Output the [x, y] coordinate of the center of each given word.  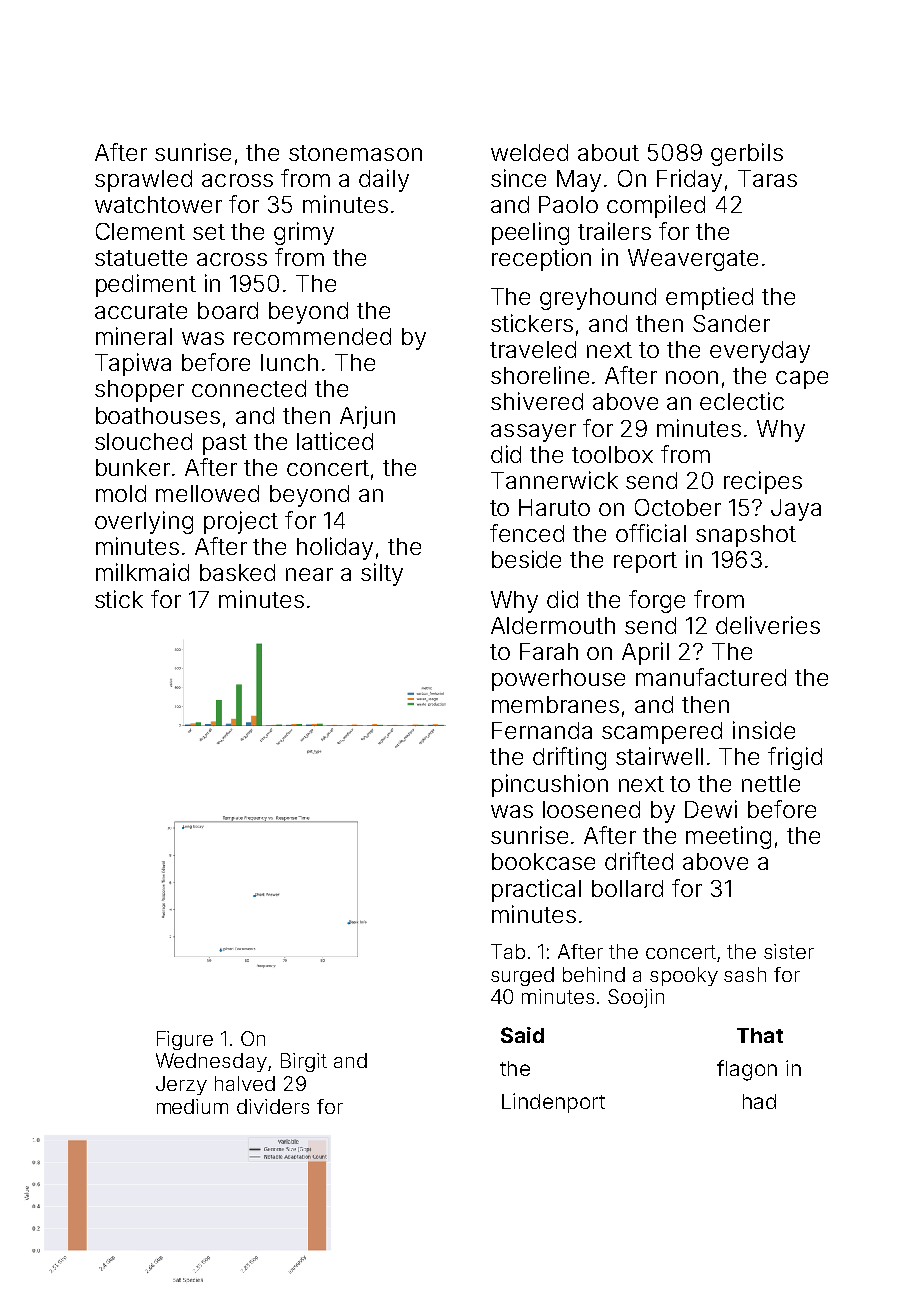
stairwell [659, 756]
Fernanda [542, 730]
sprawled [143, 181]
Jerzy [181, 1085]
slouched [143, 441]
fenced [527, 533]
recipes [763, 482]
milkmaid [142, 572]
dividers [273, 1106]
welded [529, 152]
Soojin [636, 998]
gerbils [747, 154]
